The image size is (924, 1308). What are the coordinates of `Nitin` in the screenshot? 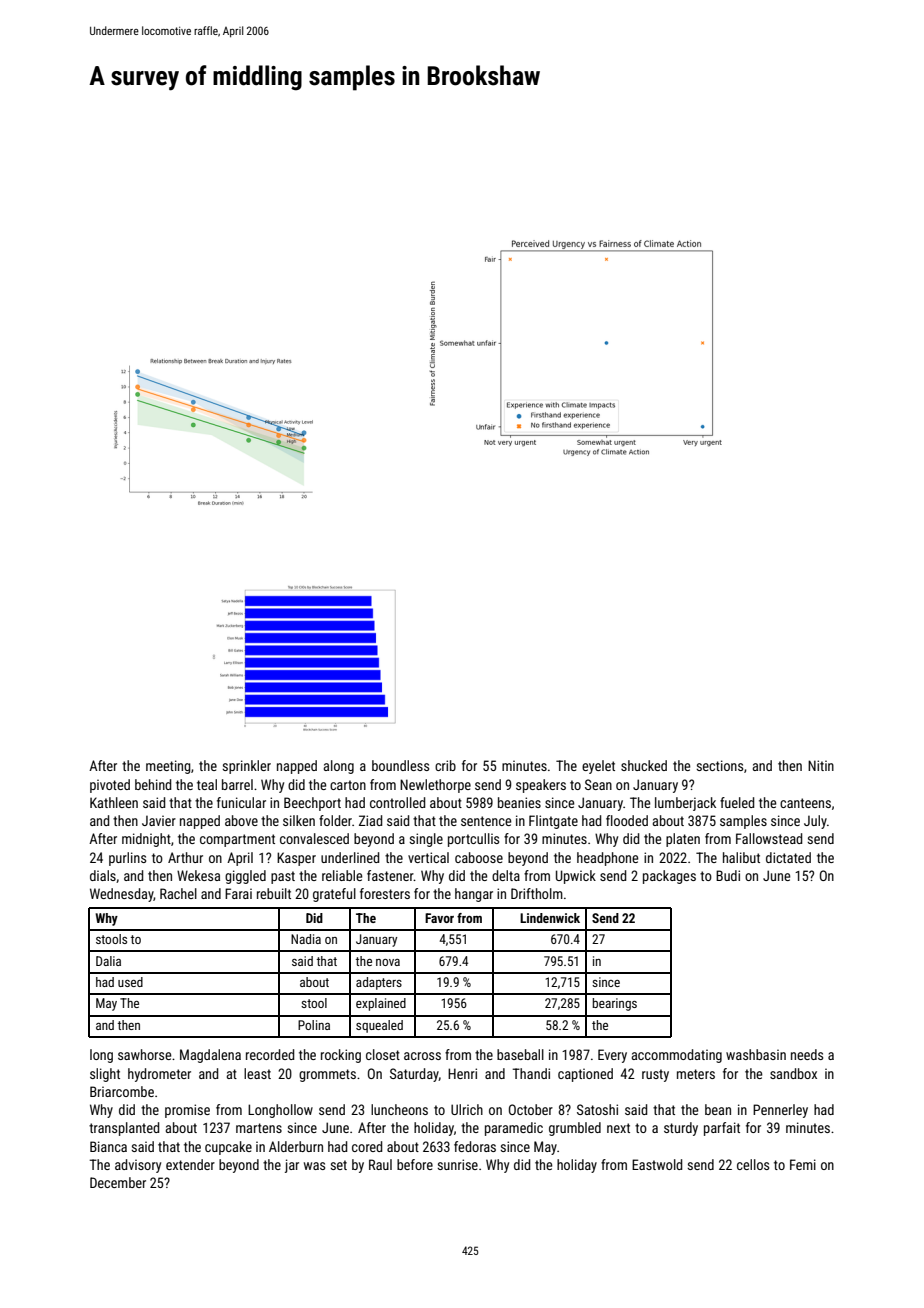 It's located at (821, 765).
